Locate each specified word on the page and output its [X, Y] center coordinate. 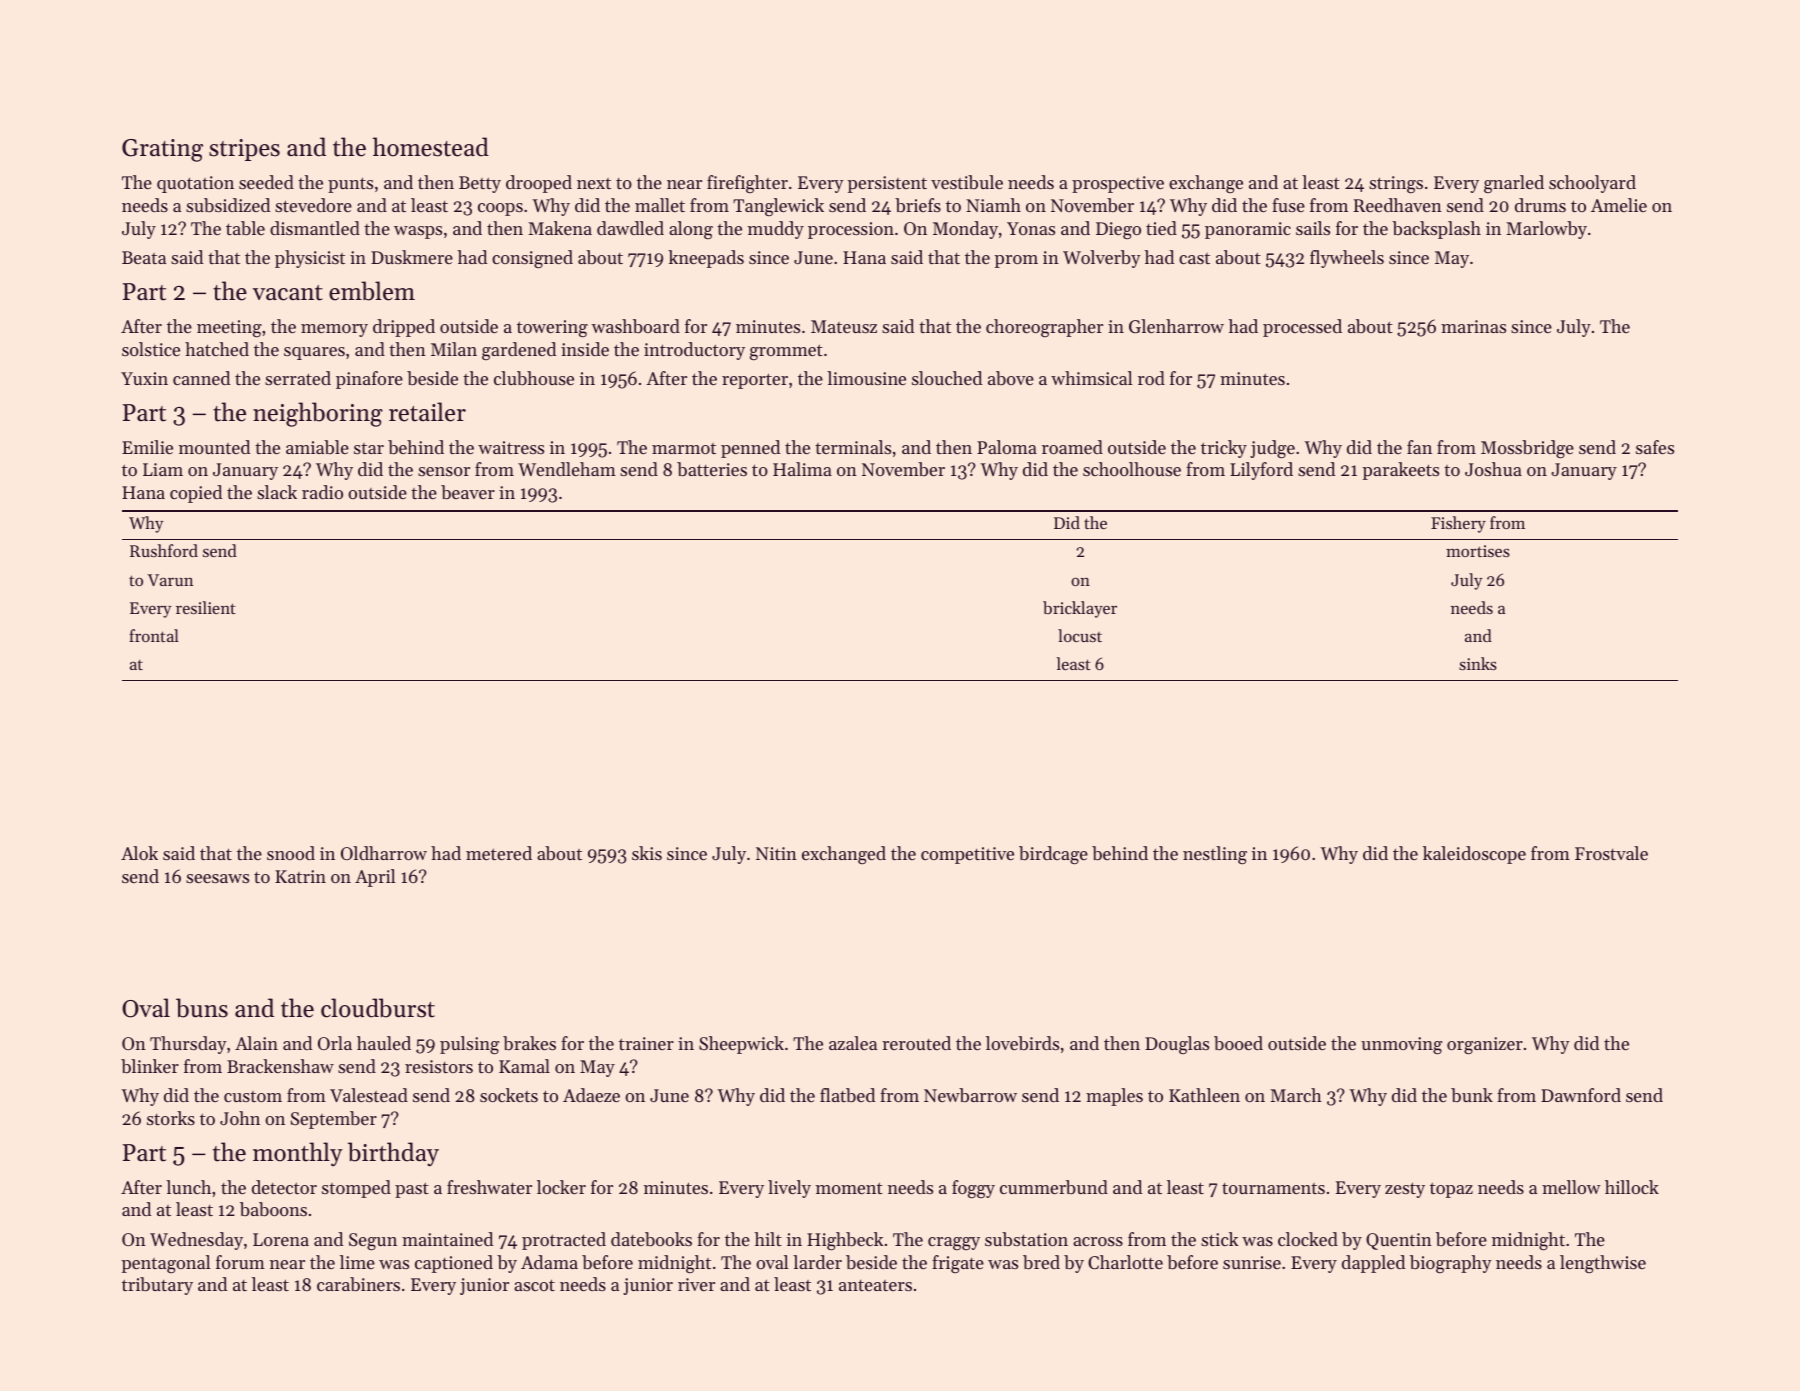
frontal [154, 635]
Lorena [281, 1239]
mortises [1478, 551]
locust [1080, 635]
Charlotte [1125, 1262]
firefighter [747, 184]
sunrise [1252, 1262]
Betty [480, 184]
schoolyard [1592, 184]
